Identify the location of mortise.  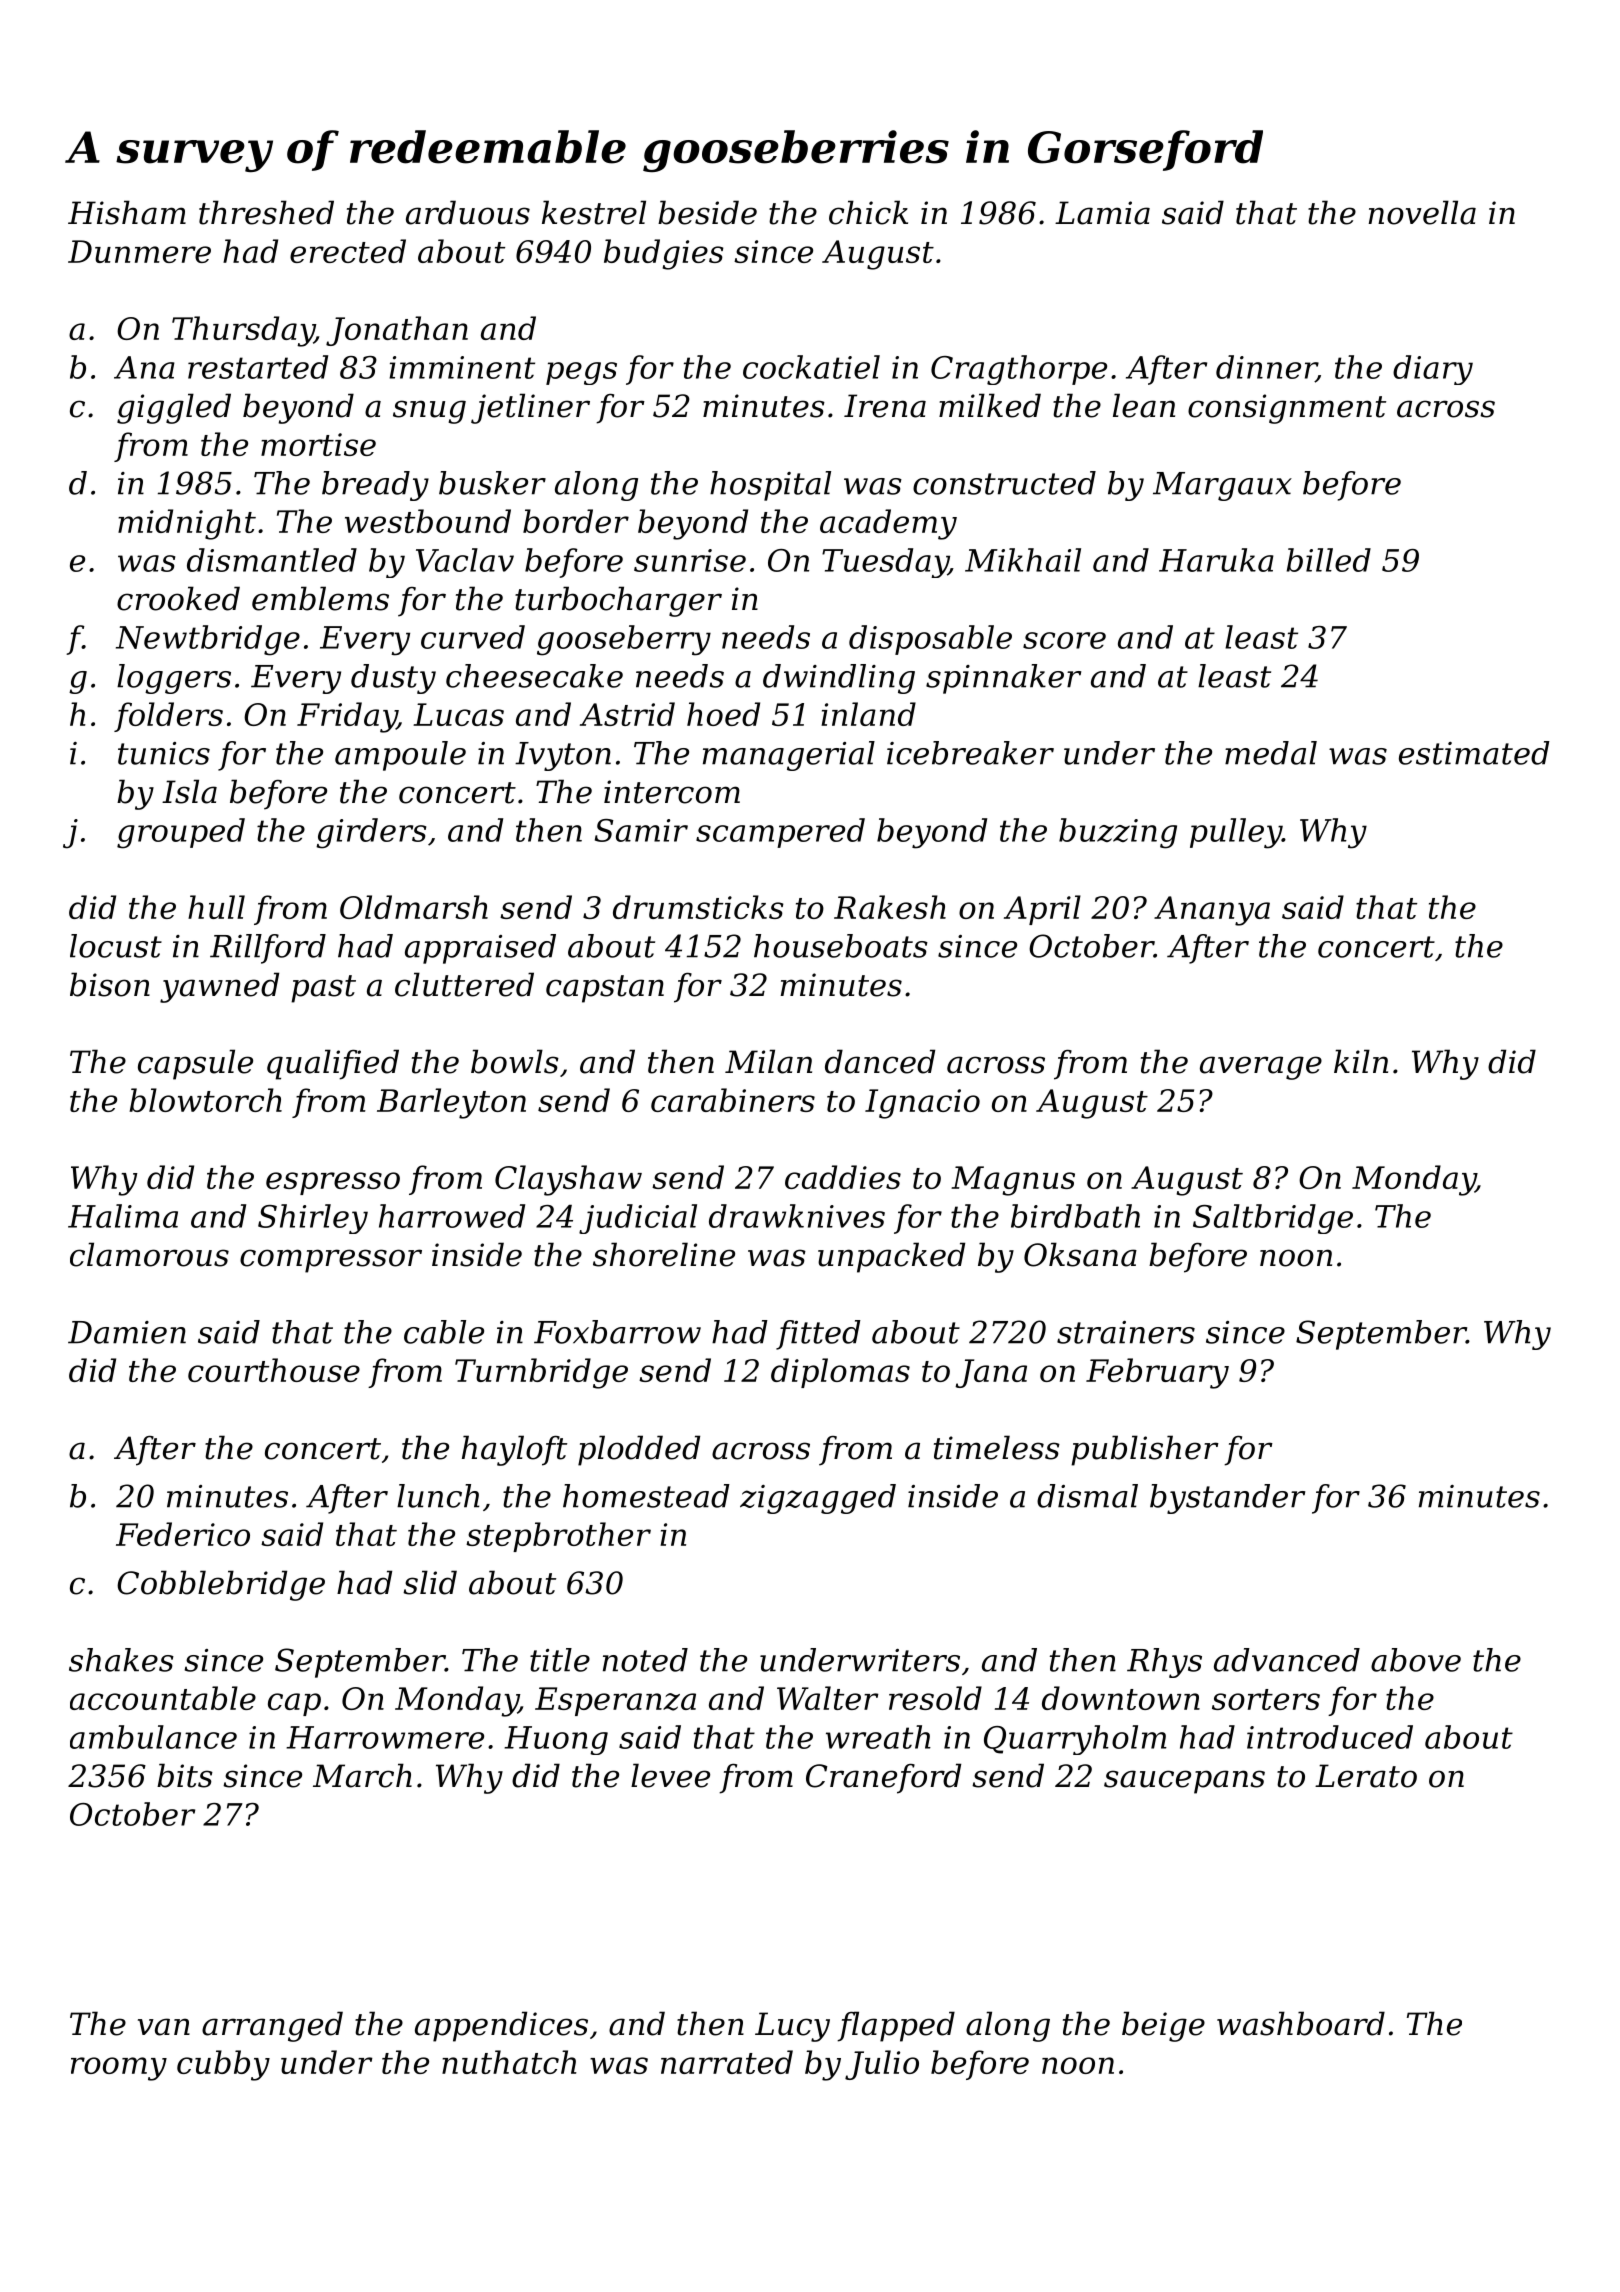
(318, 444).
